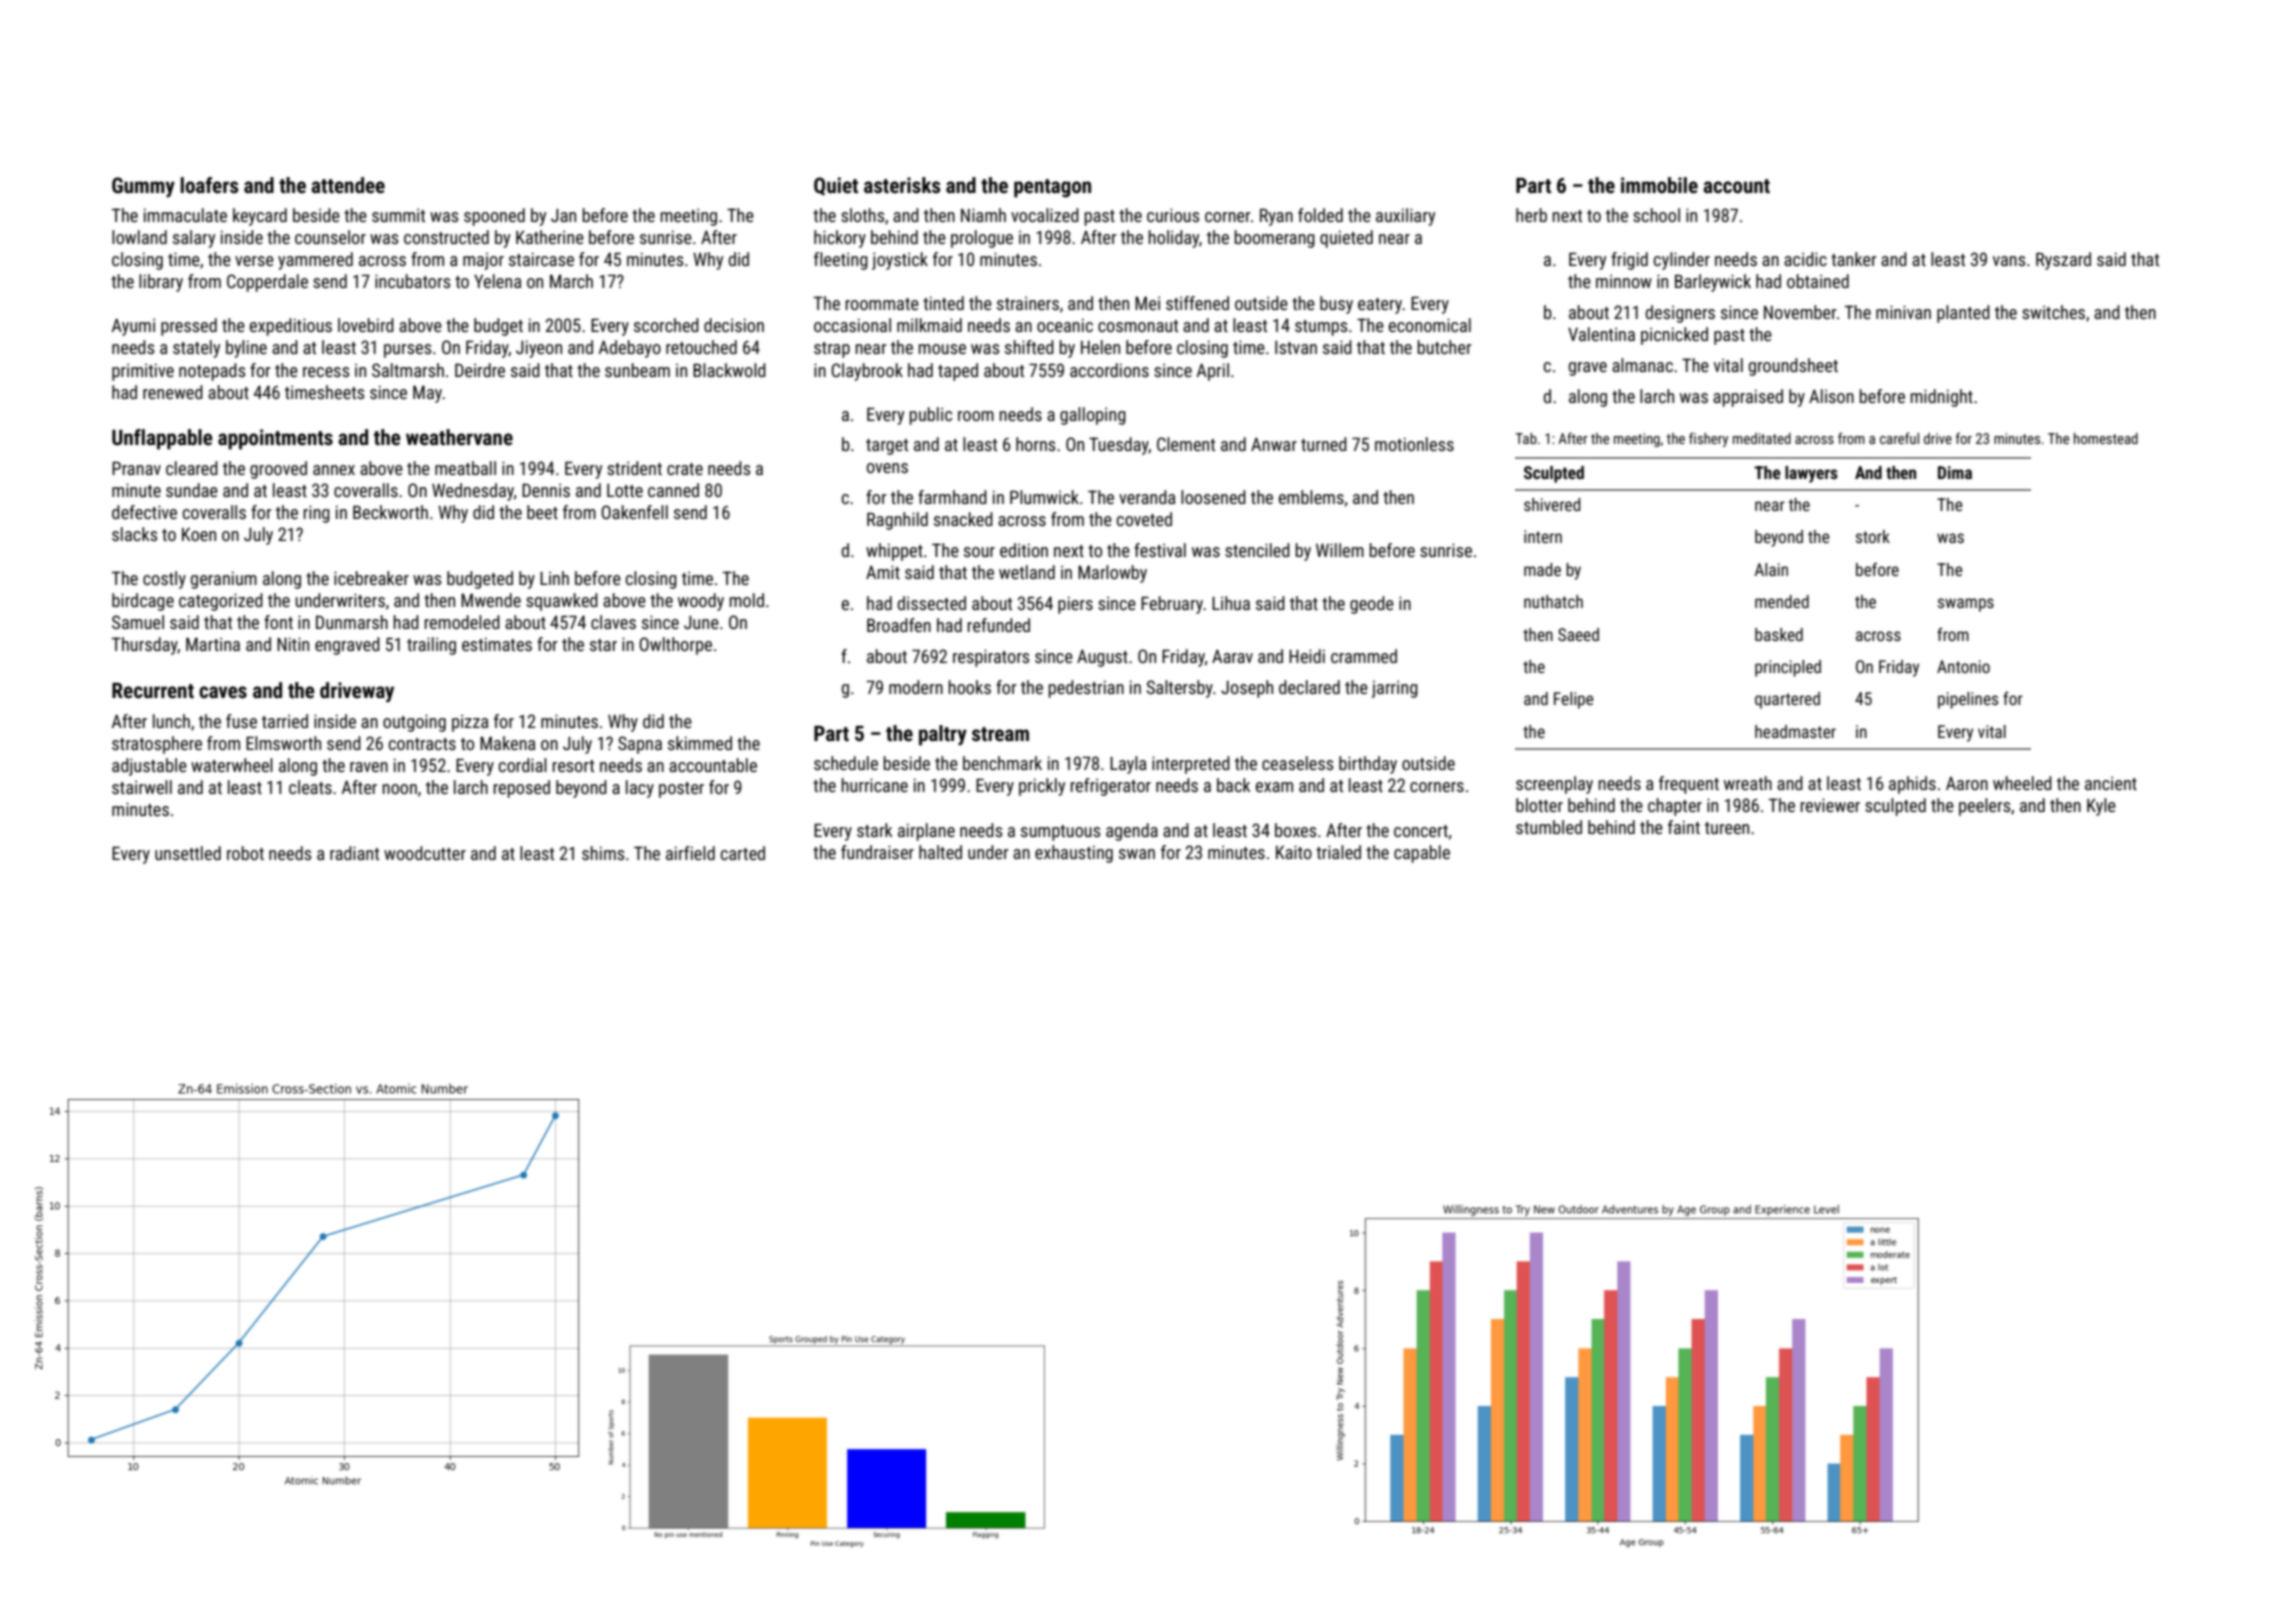 The width and height of the image is (2292, 1620). Describe the element at coordinates (1147, 497) in the image. I see `veranda` at that location.
